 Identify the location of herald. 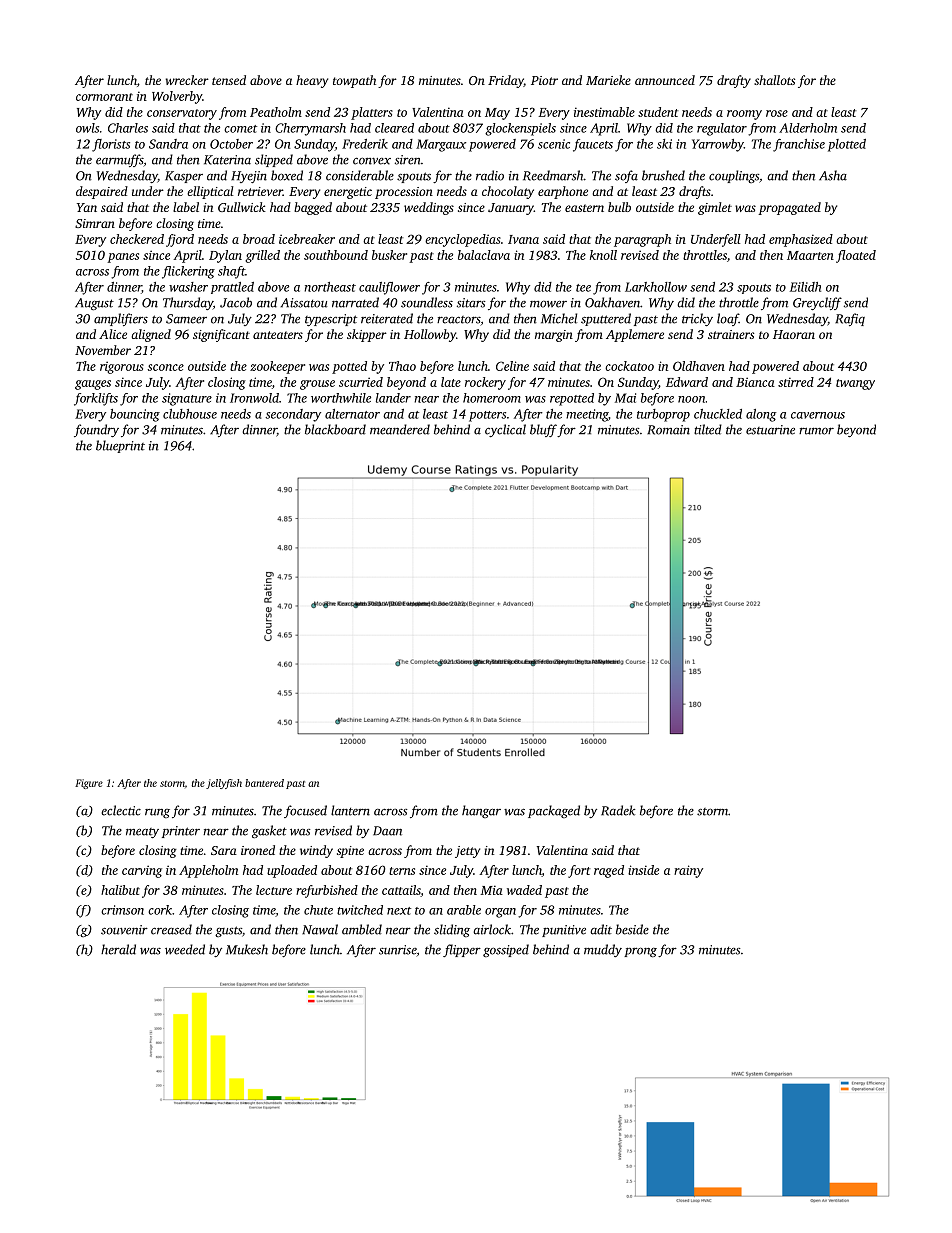
(118, 949).
